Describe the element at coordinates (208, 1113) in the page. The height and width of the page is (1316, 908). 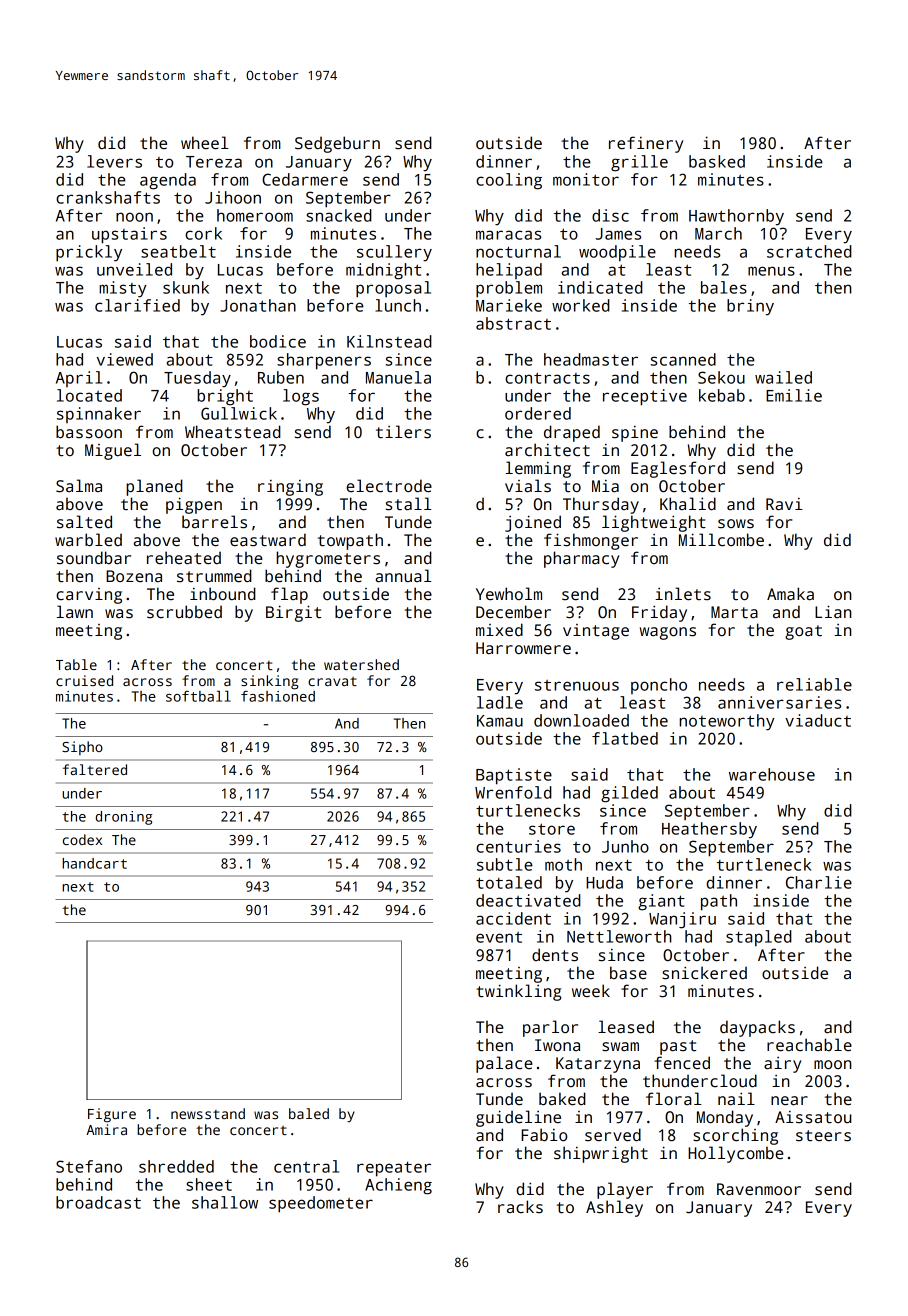
I see `newsstand` at that location.
